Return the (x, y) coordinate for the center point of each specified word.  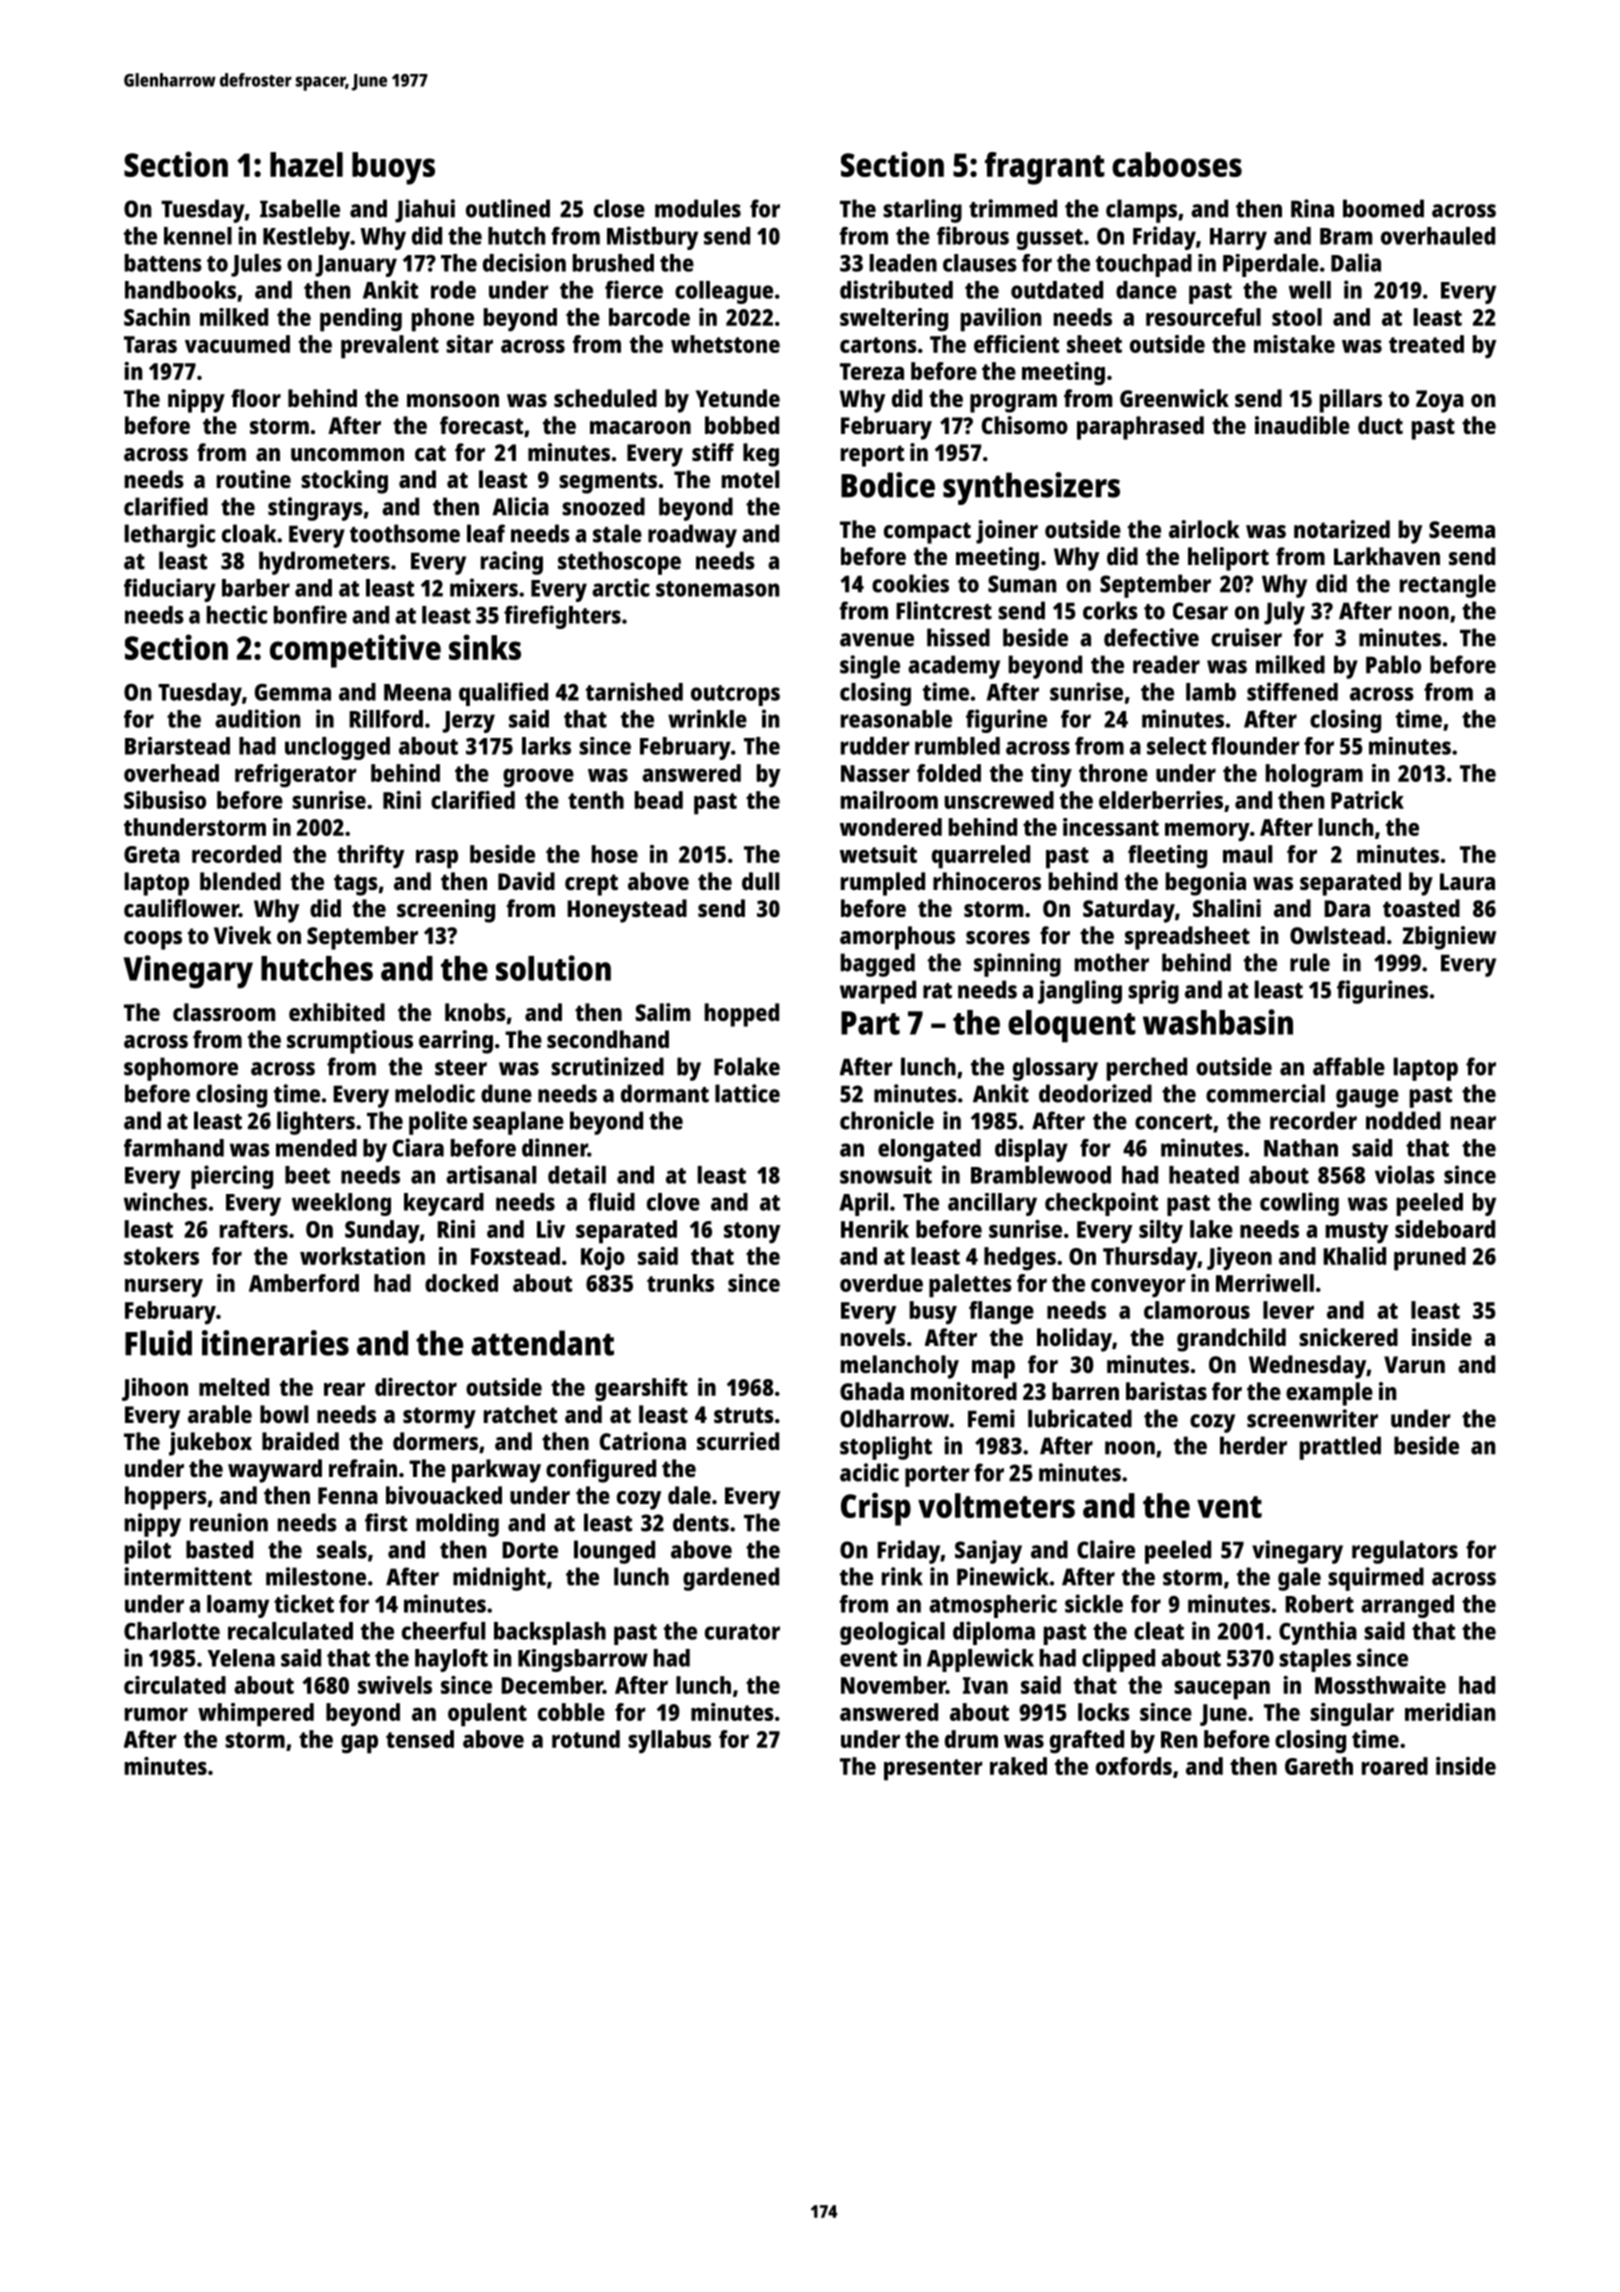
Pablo (1393, 664)
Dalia (1356, 262)
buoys (393, 168)
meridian (1450, 1712)
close (619, 208)
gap (359, 1744)
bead (659, 800)
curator (742, 1632)
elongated (929, 1150)
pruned (1430, 1259)
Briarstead (177, 746)
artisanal (491, 1174)
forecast (481, 425)
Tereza (872, 371)
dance (1146, 290)
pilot (148, 1552)
